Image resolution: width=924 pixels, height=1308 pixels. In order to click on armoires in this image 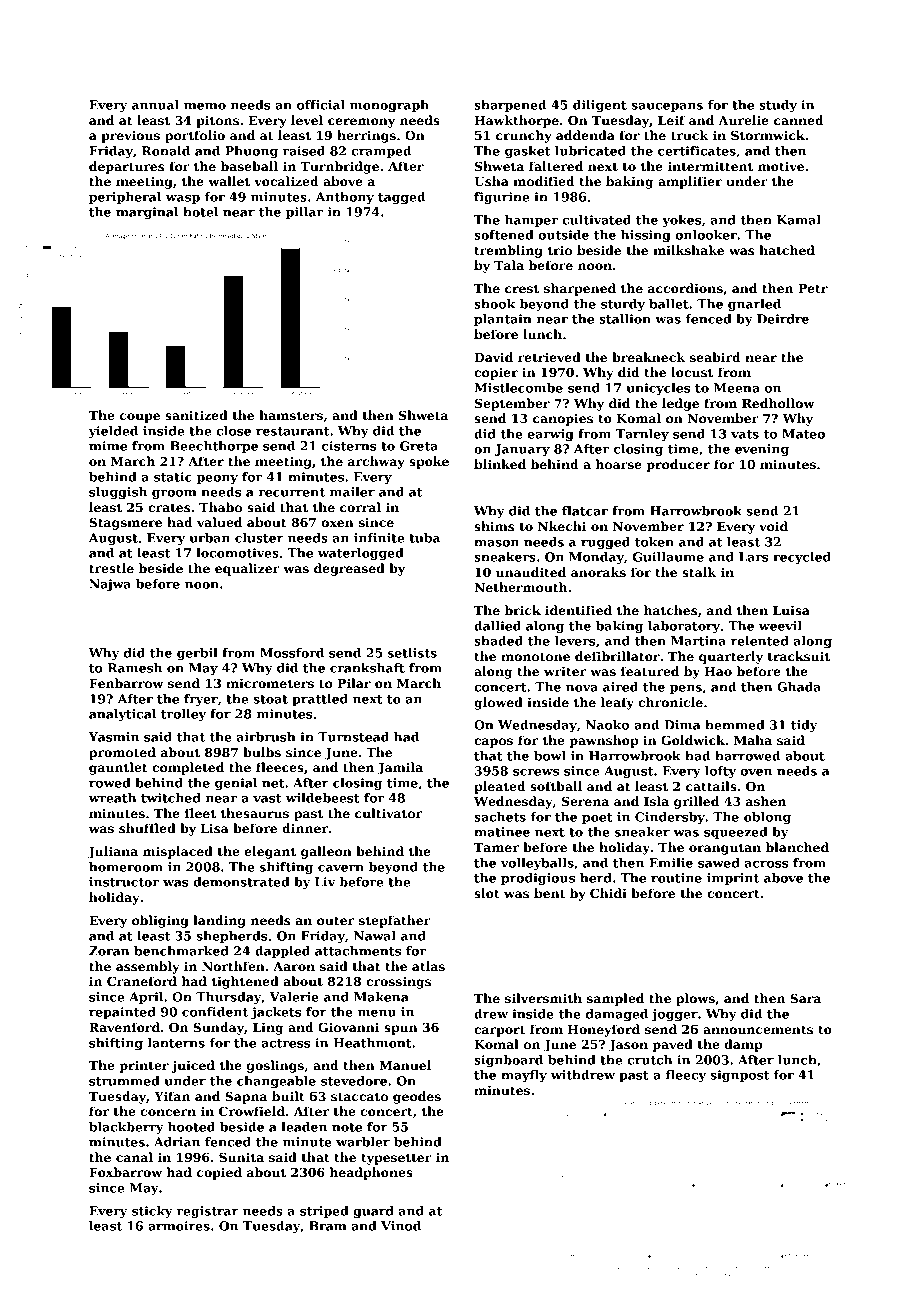, I will do `click(179, 1226)`.
